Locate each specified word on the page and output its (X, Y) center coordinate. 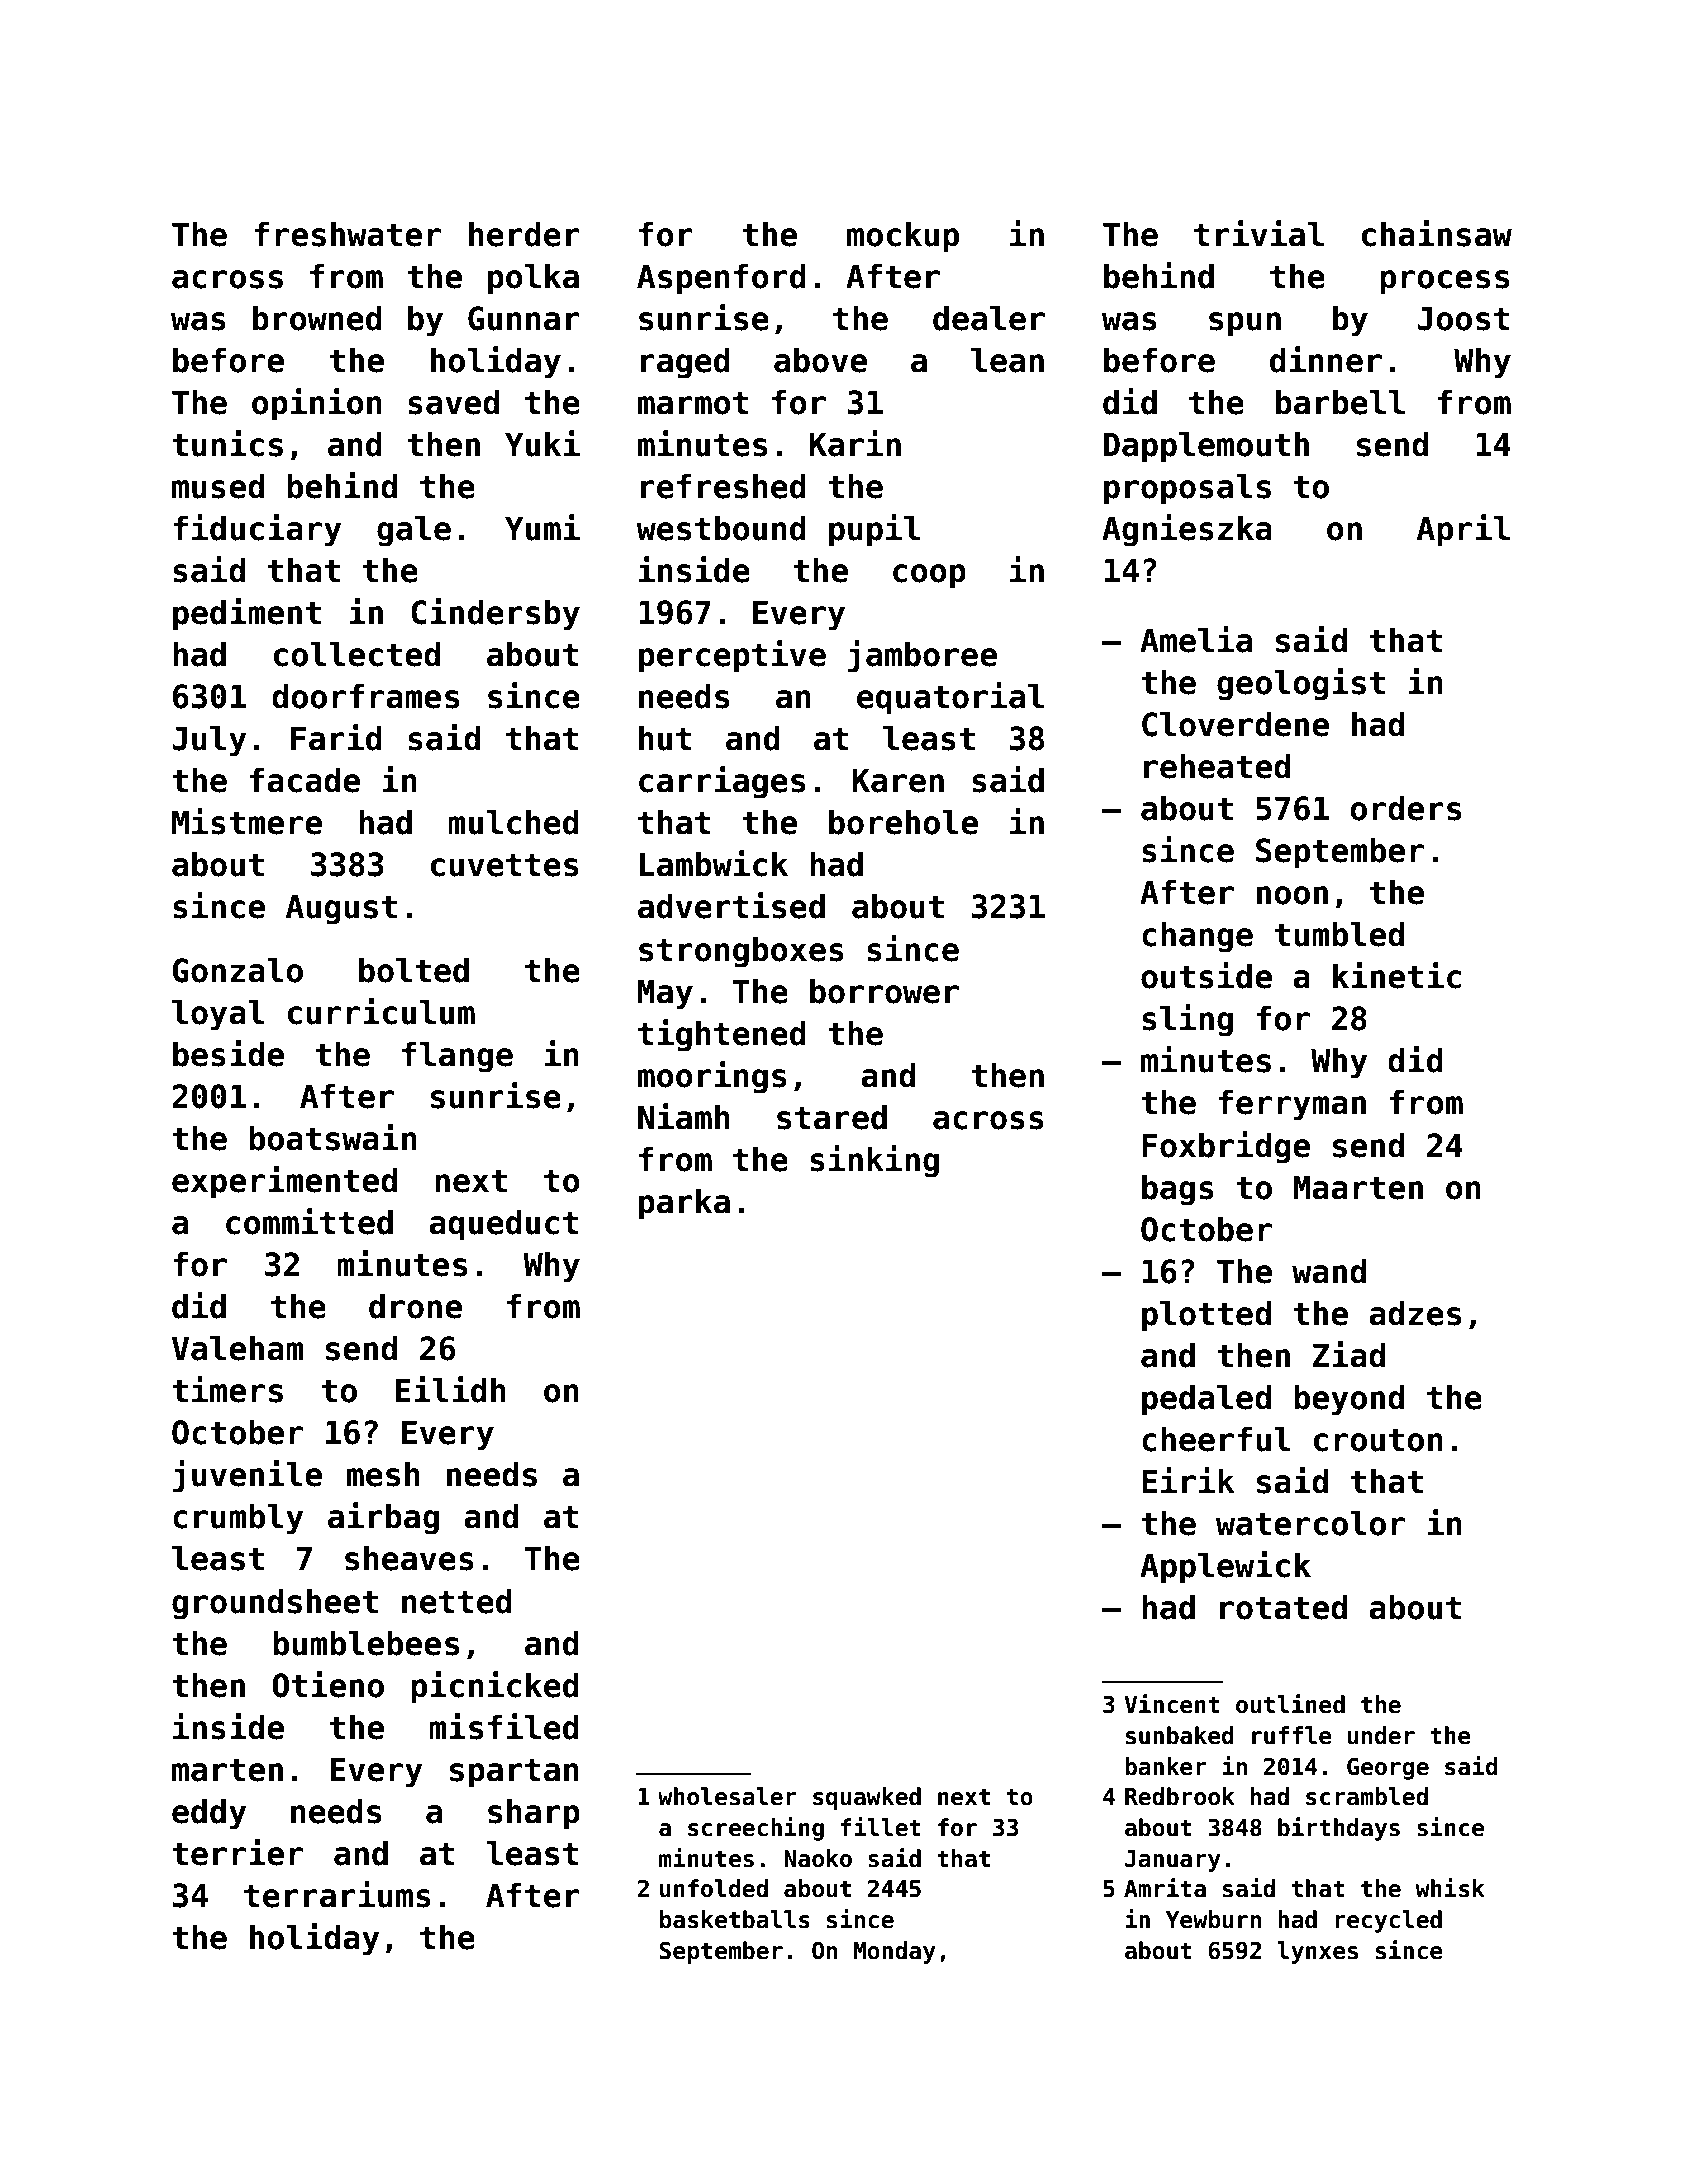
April (1463, 530)
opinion (317, 404)
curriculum (381, 1011)
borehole (903, 822)
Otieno (328, 1684)
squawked (867, 1798)
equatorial (950, 698)
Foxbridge (1226, 1147)
